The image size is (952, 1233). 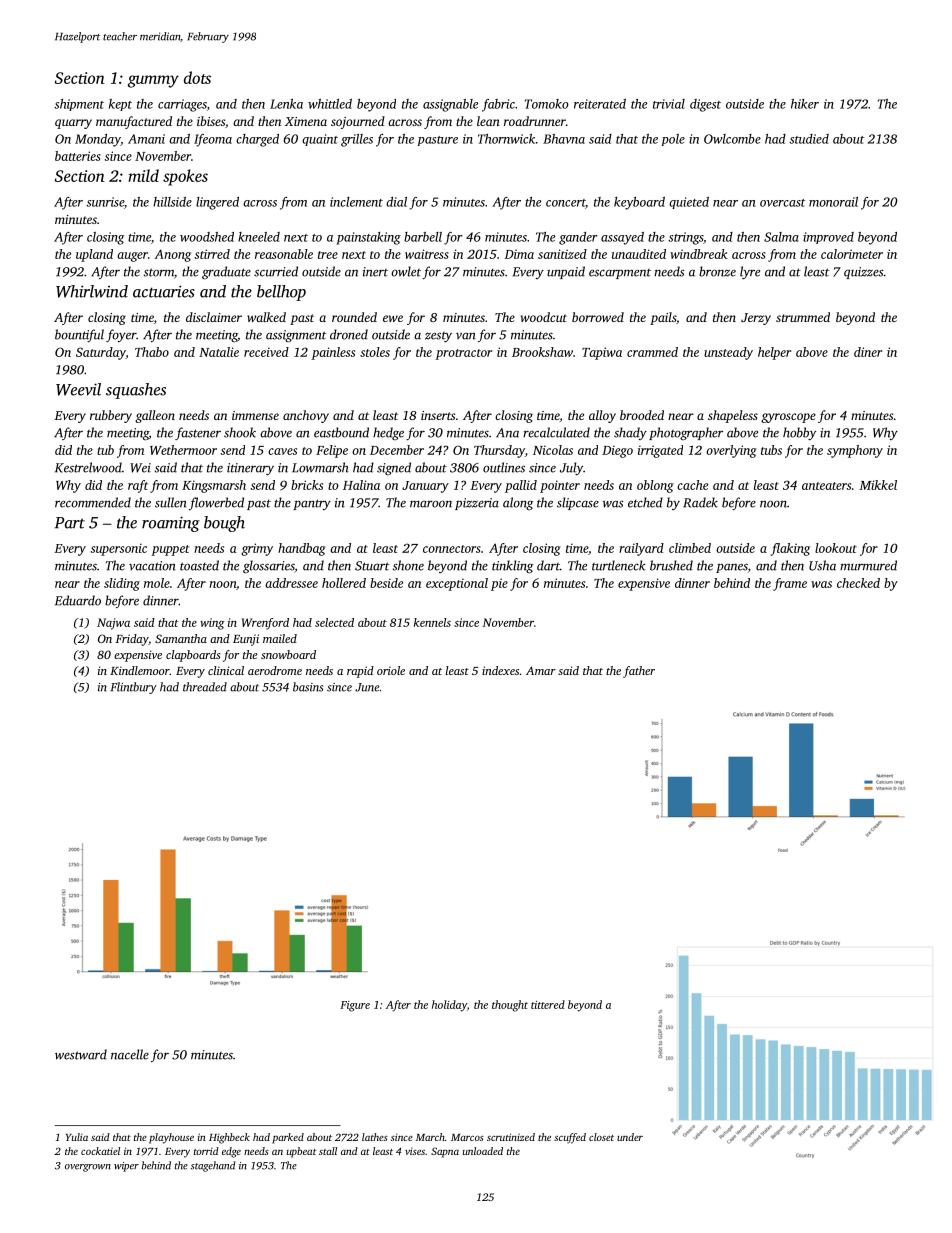 What do you see at coordinates (690, 548) in the document?
I see `climbed` at bounding box center [690, 548].
